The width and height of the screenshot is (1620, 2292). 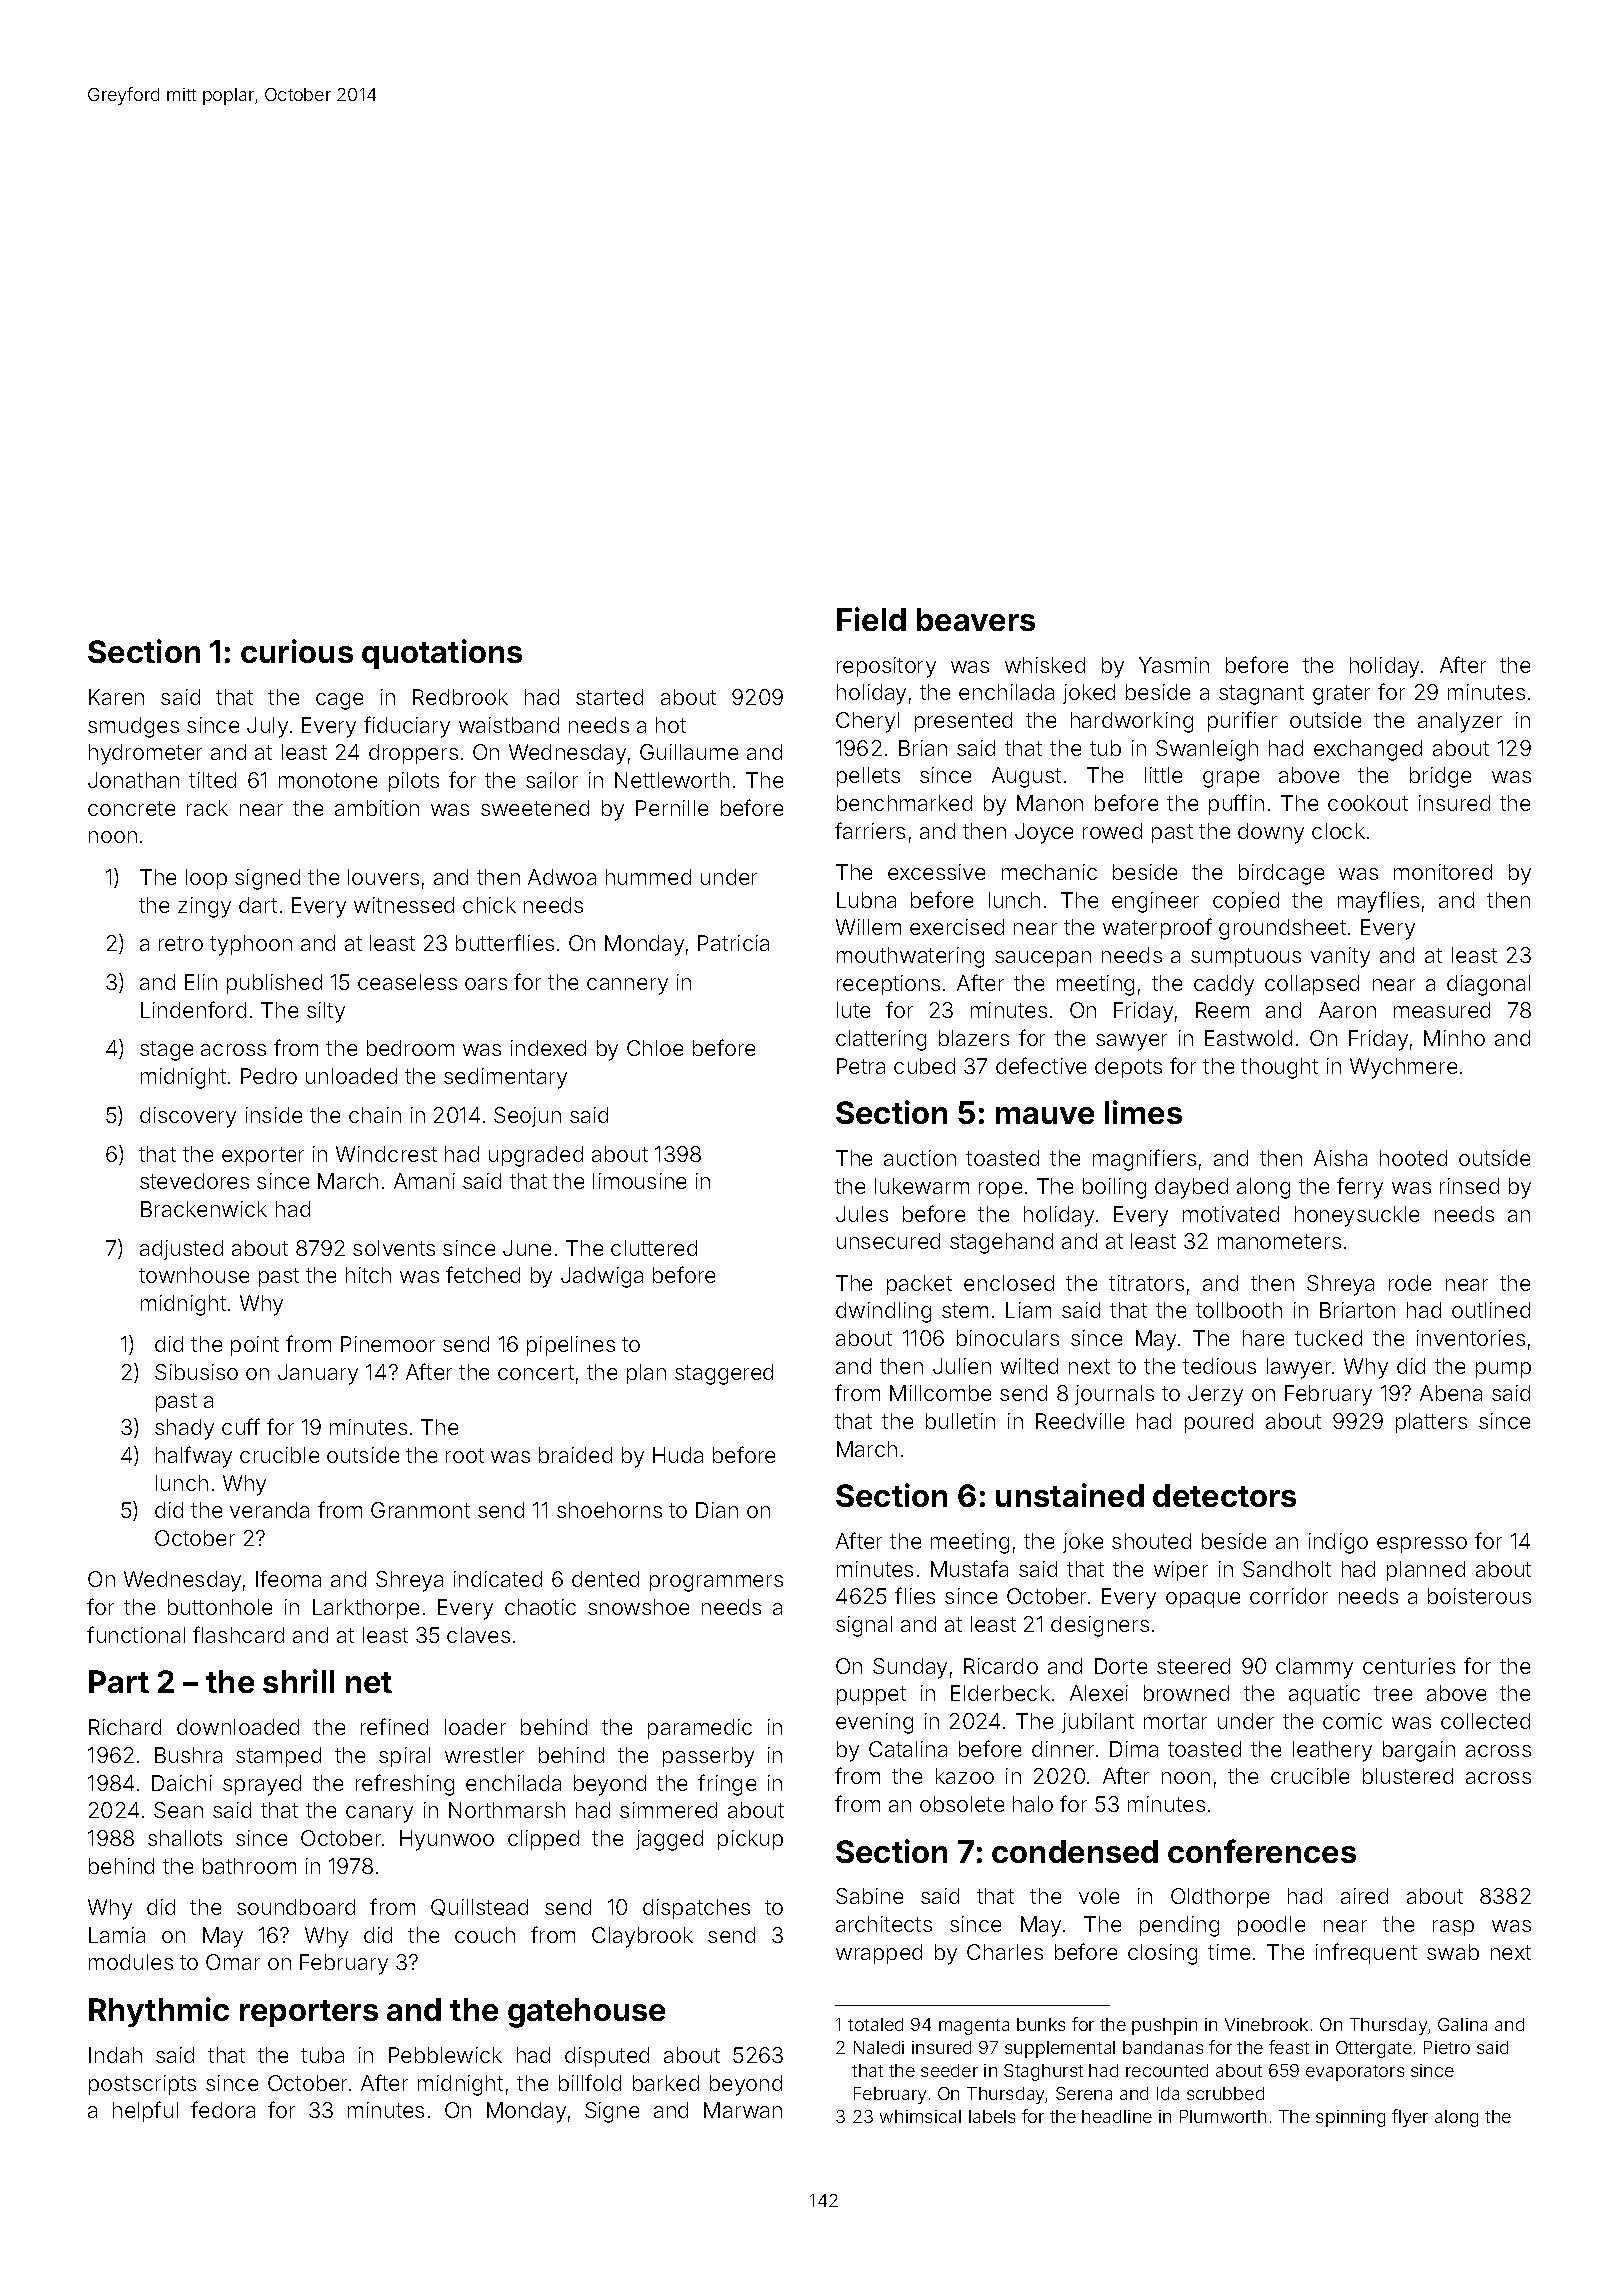 I want to click on veranda, so click(x=269, y=1510).
